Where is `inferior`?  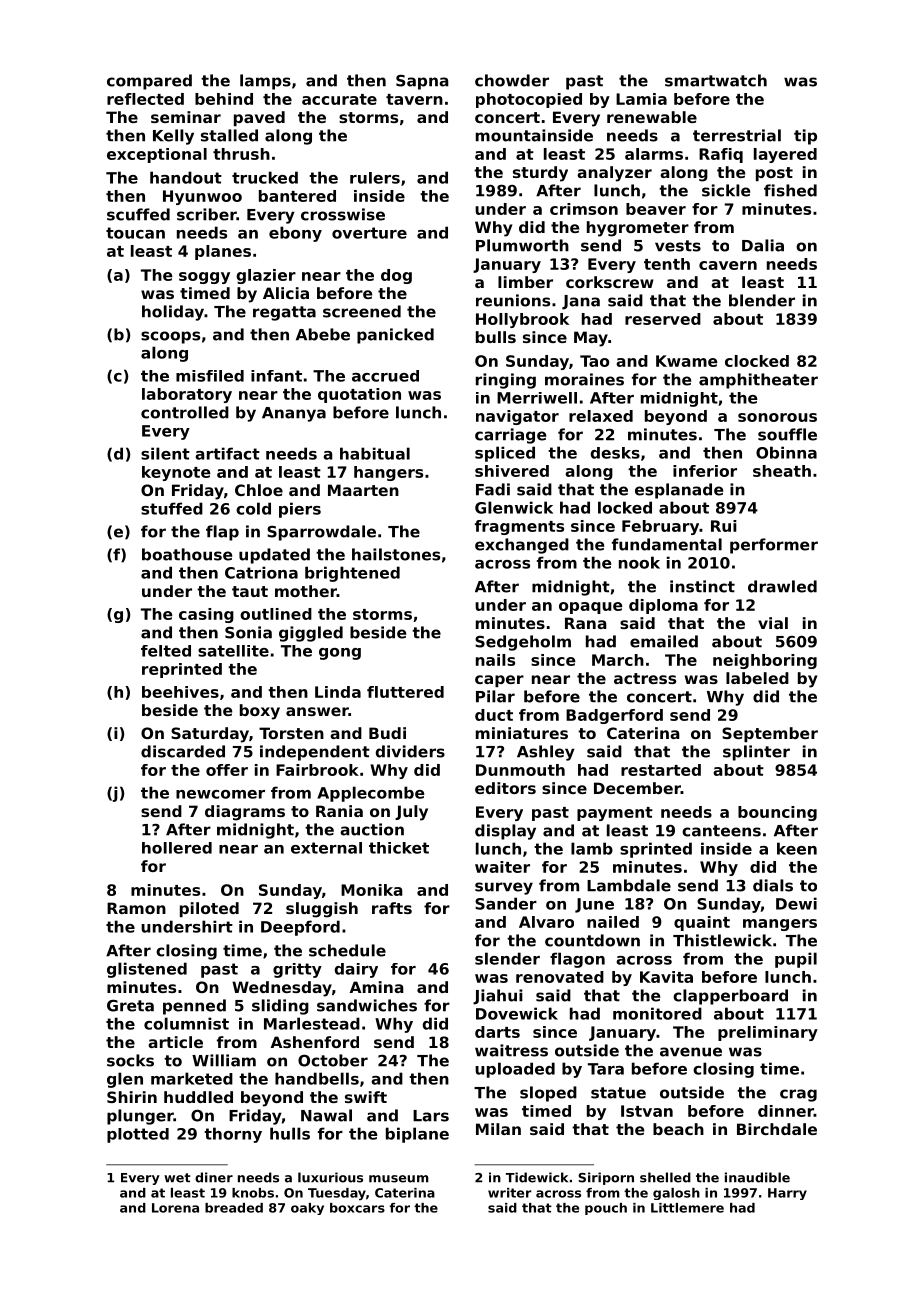 inferior is located at coordinates (705, 471).
